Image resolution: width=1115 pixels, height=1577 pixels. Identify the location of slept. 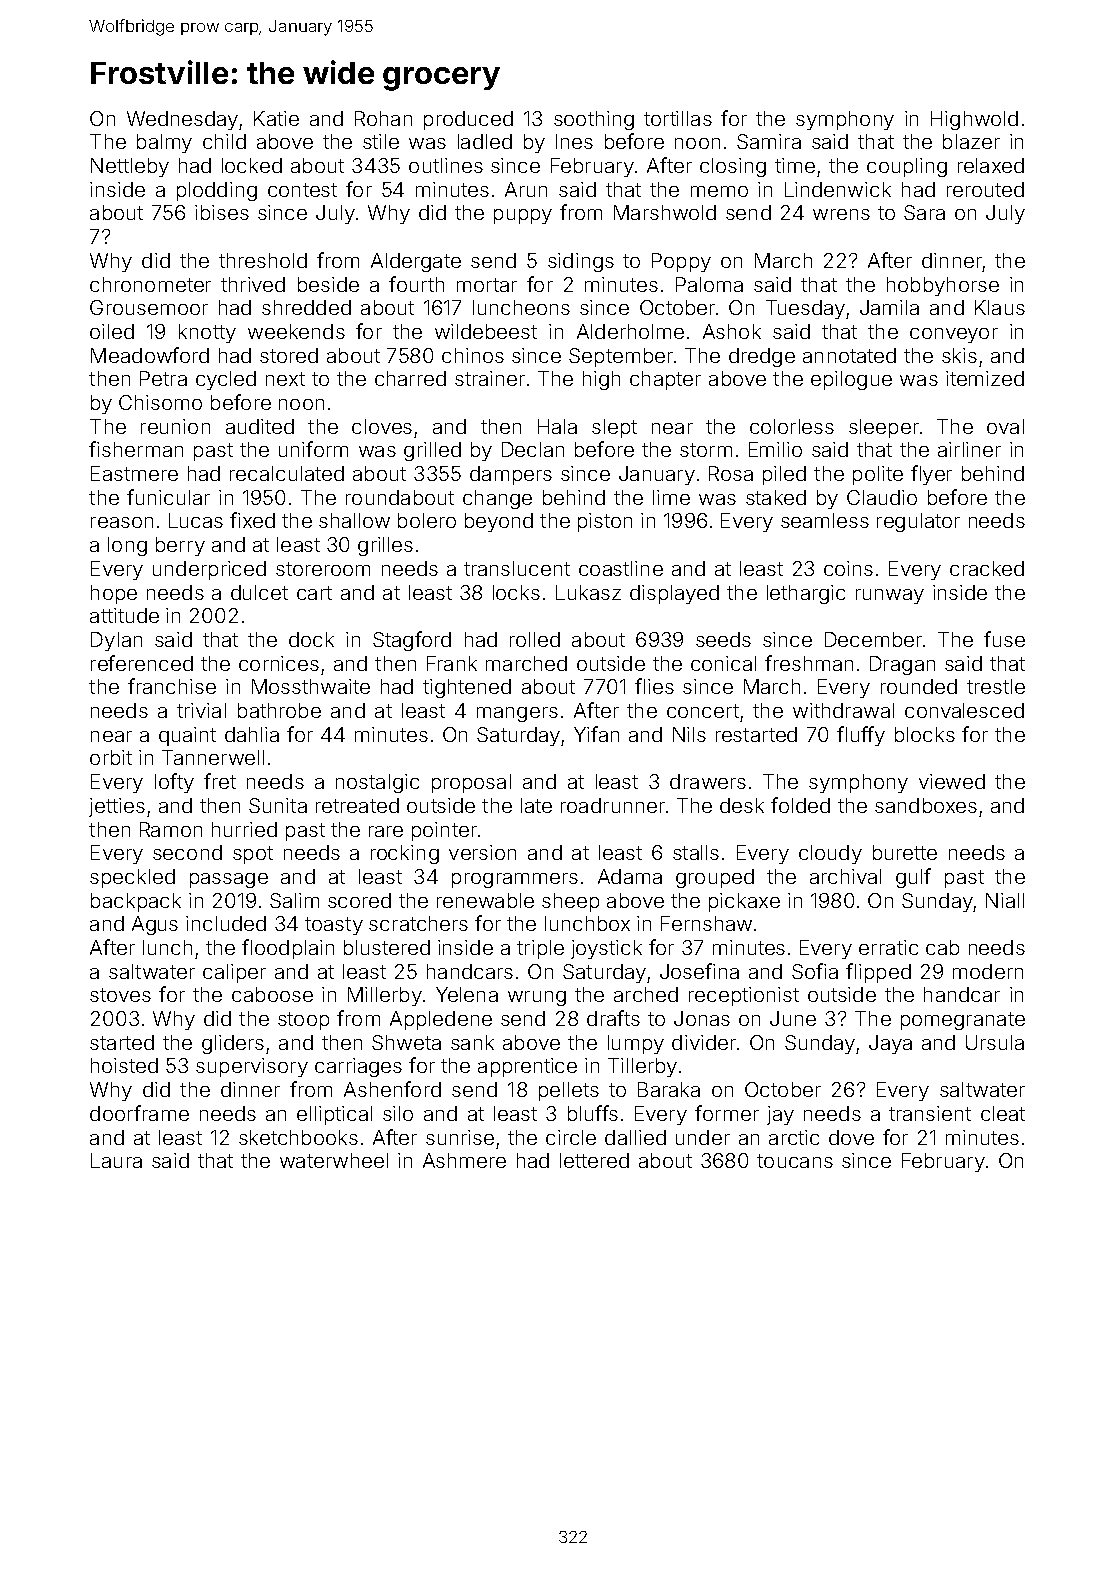
(614, 428).
